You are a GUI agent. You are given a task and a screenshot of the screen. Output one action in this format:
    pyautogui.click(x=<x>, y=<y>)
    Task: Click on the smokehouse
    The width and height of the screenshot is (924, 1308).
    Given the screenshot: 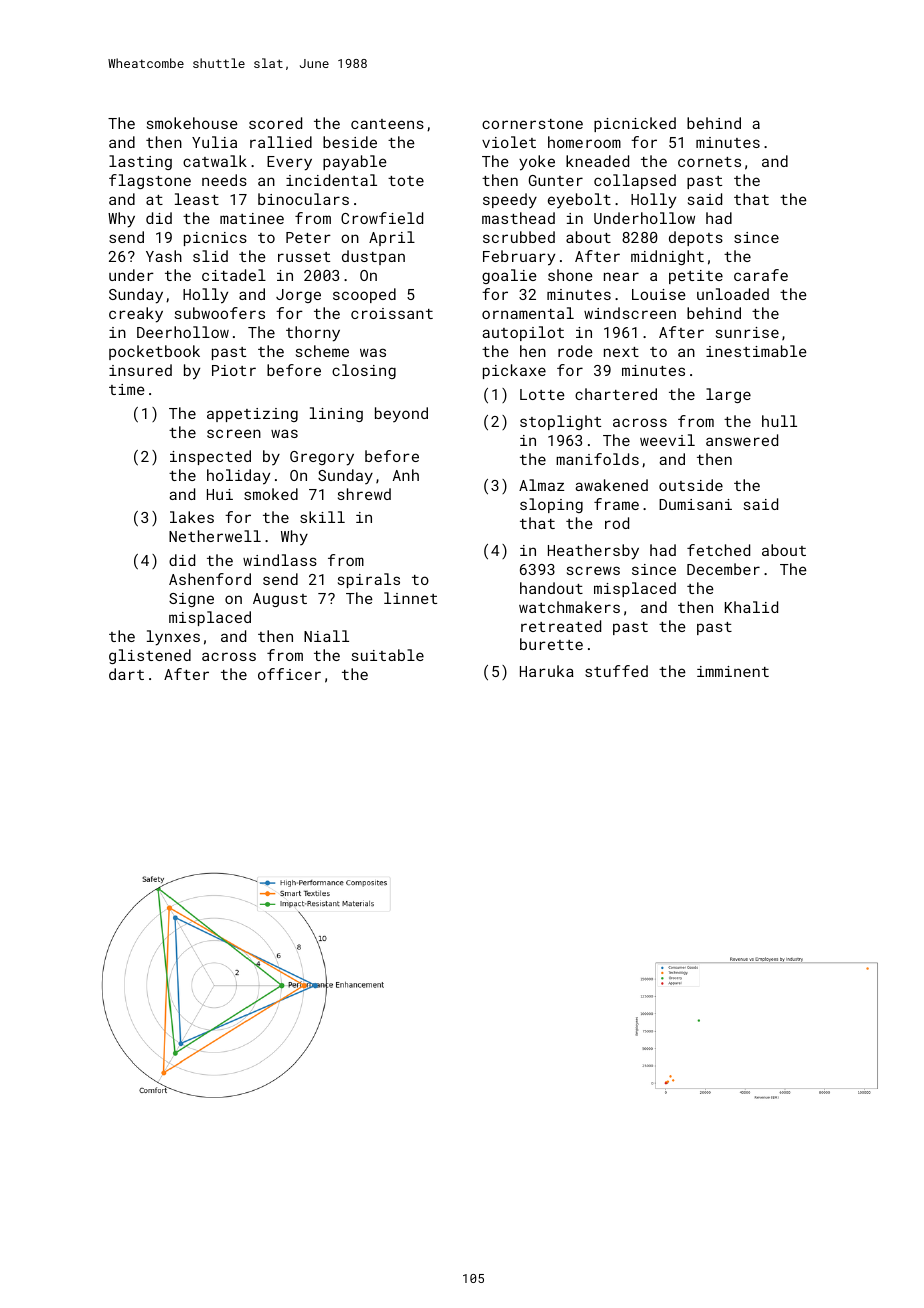 What is the action you would take?
    pyautogui.click(x=192, y=123)
